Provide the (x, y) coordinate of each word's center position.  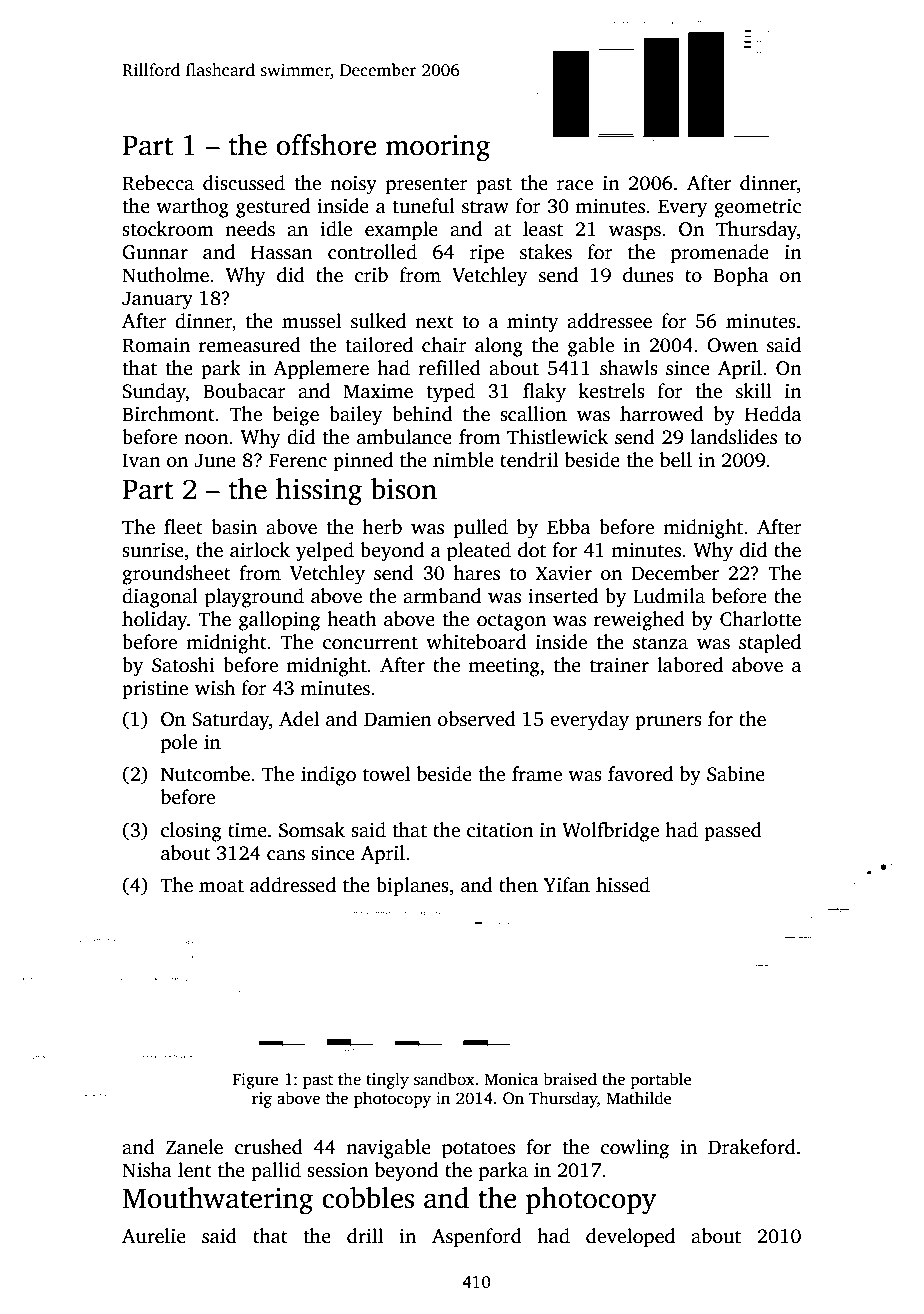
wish (215, 688)
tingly (387, 1080)
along (499, 347)
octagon (511, 622)
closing (191, 832)
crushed (269, 1147)
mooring (438, 148)
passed (733, 832)
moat (221, 886)
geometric (757, 208)
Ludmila (669, 596)
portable (661, 1080)
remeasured (249, 345)
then (518, 885)
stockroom (168, 229)
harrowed (662, 414)
